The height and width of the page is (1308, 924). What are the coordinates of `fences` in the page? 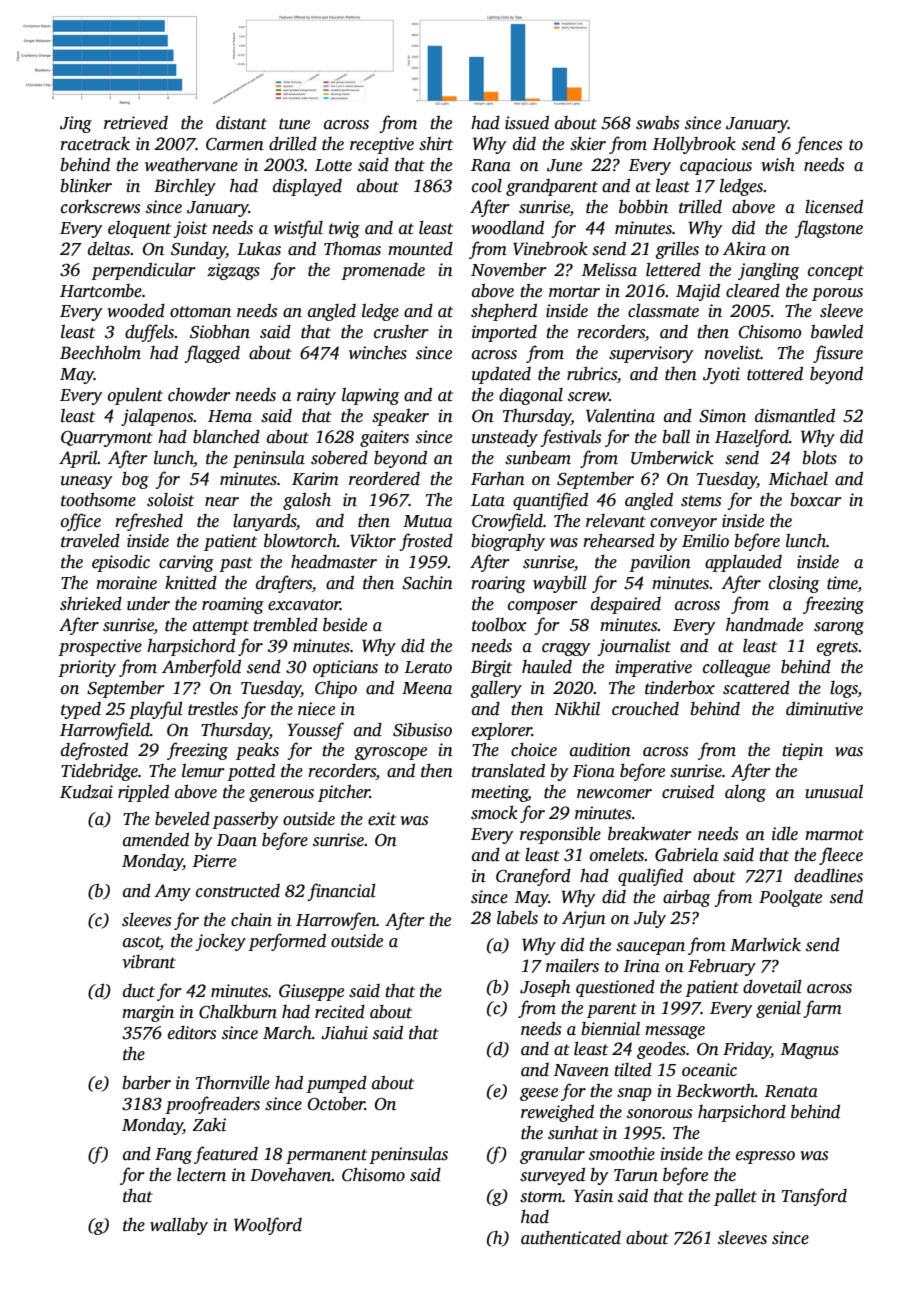 It's located at (818, 145).
